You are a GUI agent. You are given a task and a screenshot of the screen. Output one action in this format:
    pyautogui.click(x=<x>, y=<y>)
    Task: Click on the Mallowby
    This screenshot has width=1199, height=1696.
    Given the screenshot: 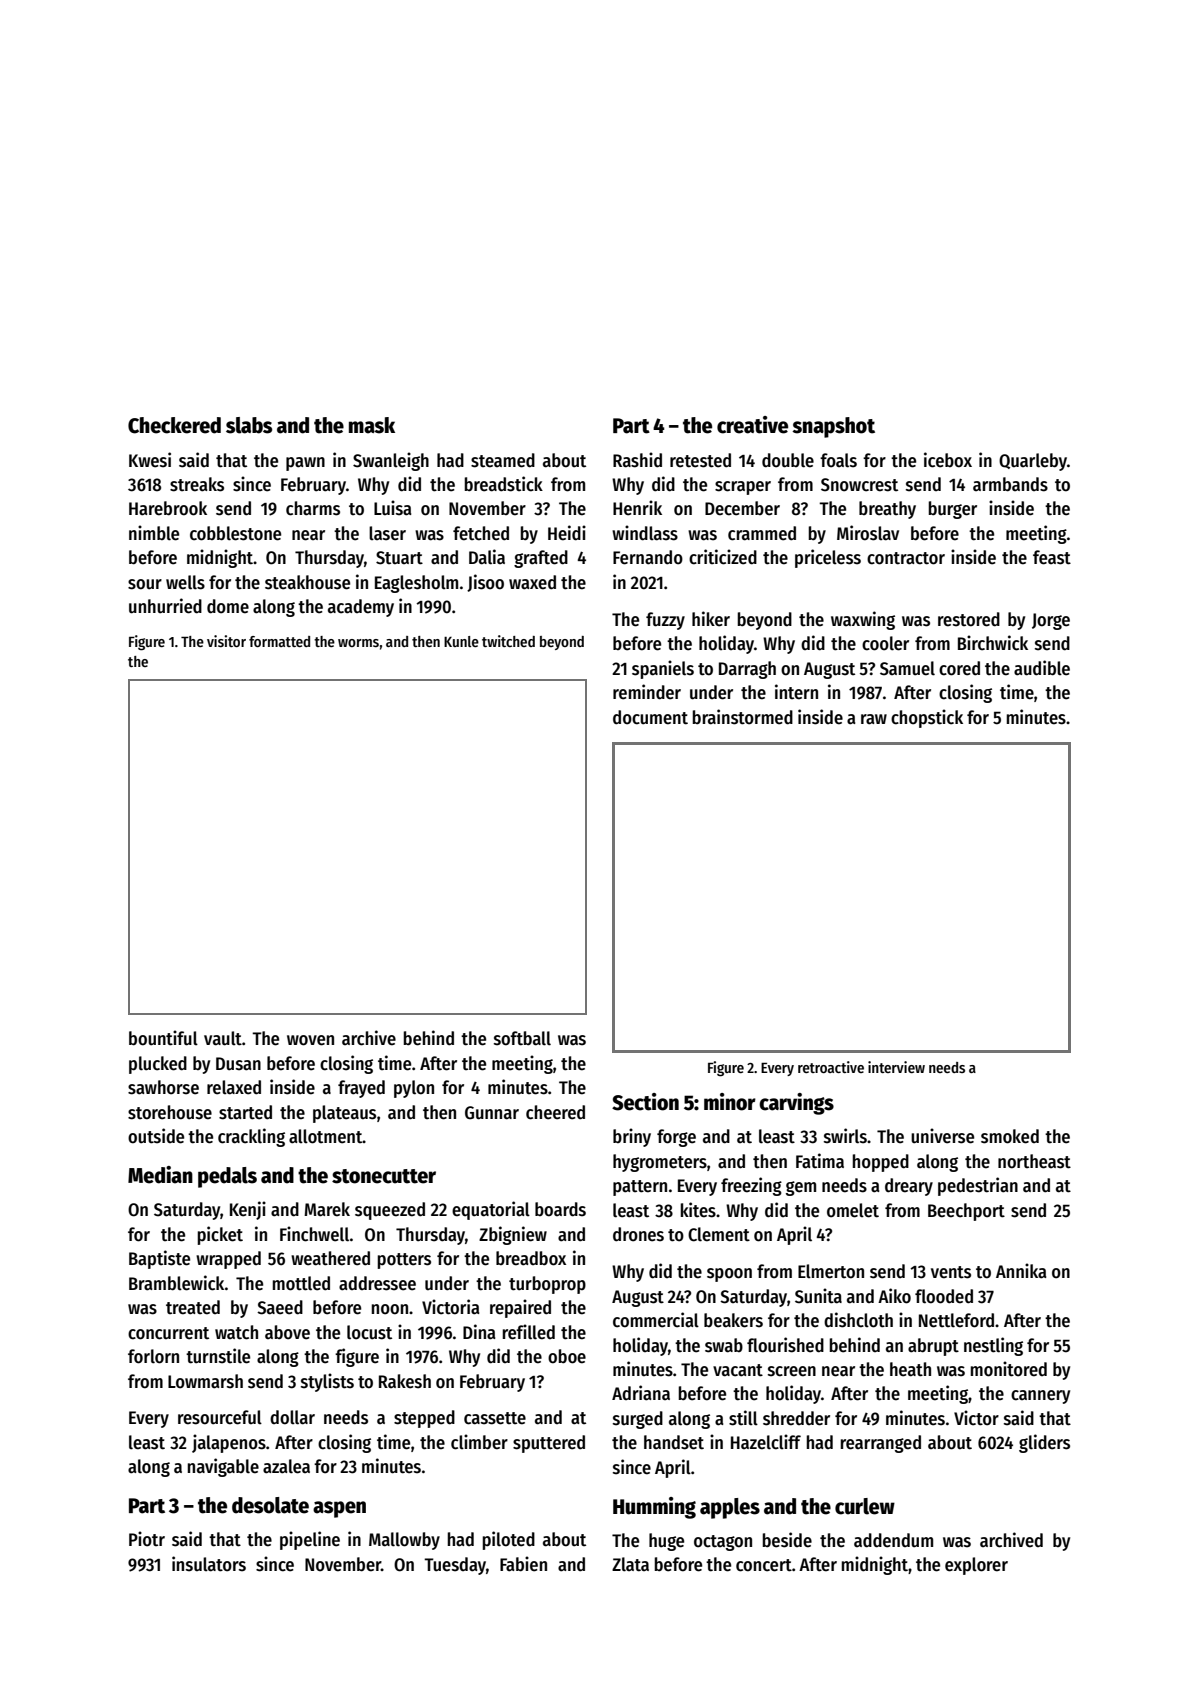 What is the action you would take?
    pyautogui.click(x=404, y=1541)
